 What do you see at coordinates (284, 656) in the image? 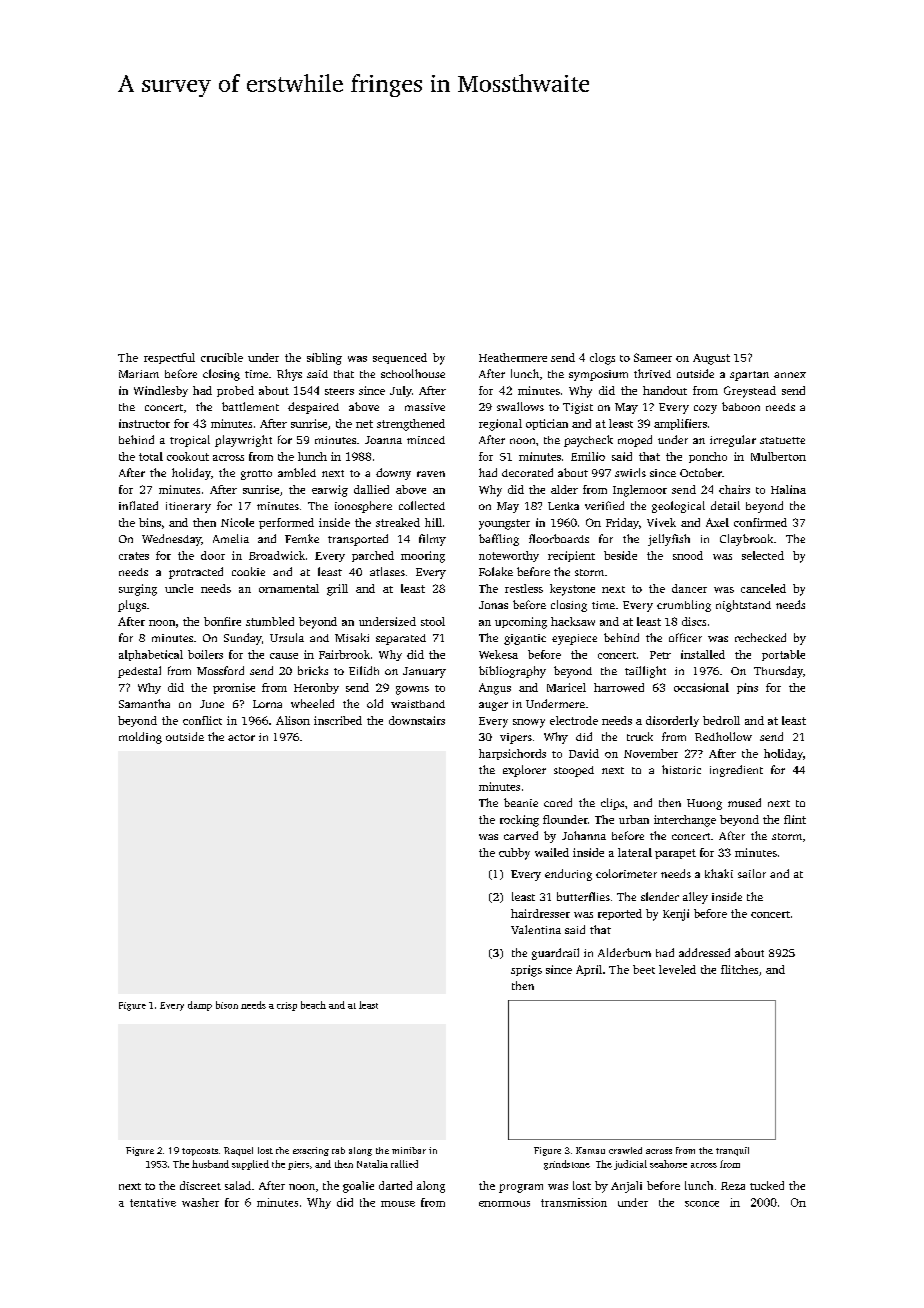
I see `cause` at bounding box center [284, 656].
